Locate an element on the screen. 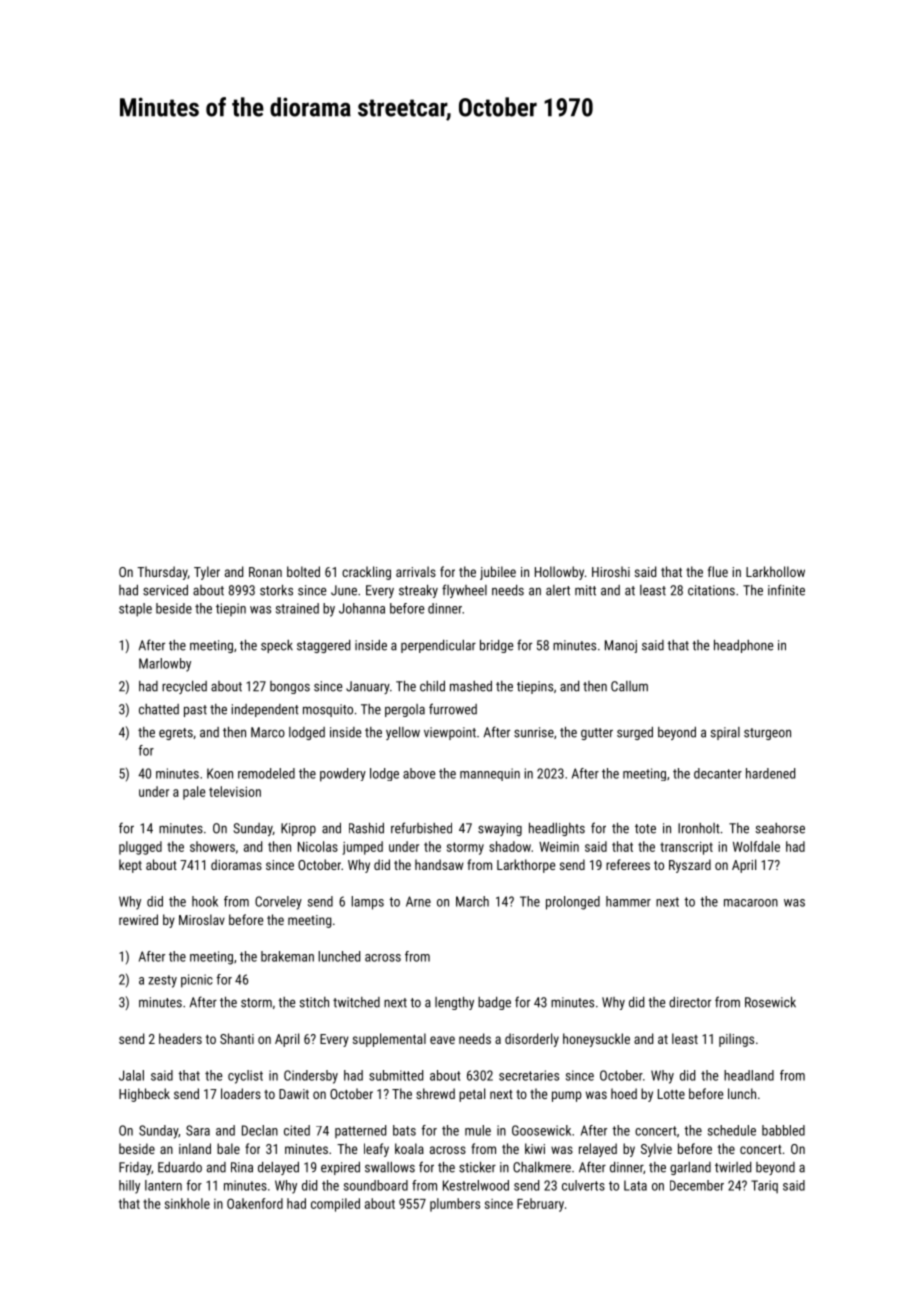  bats is located at coordinates (404, 1130).
